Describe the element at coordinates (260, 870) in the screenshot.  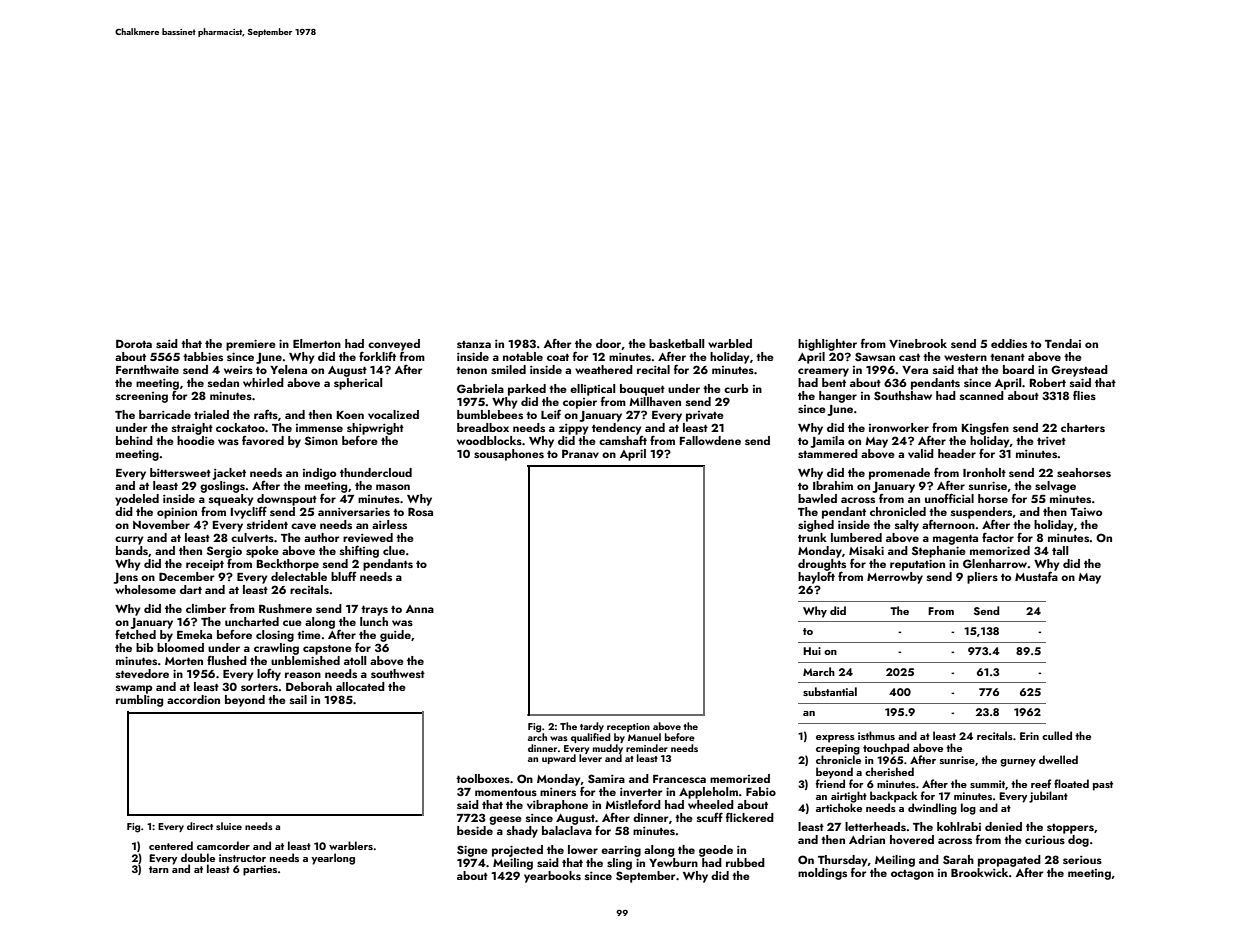
I see `parties` at that location.
